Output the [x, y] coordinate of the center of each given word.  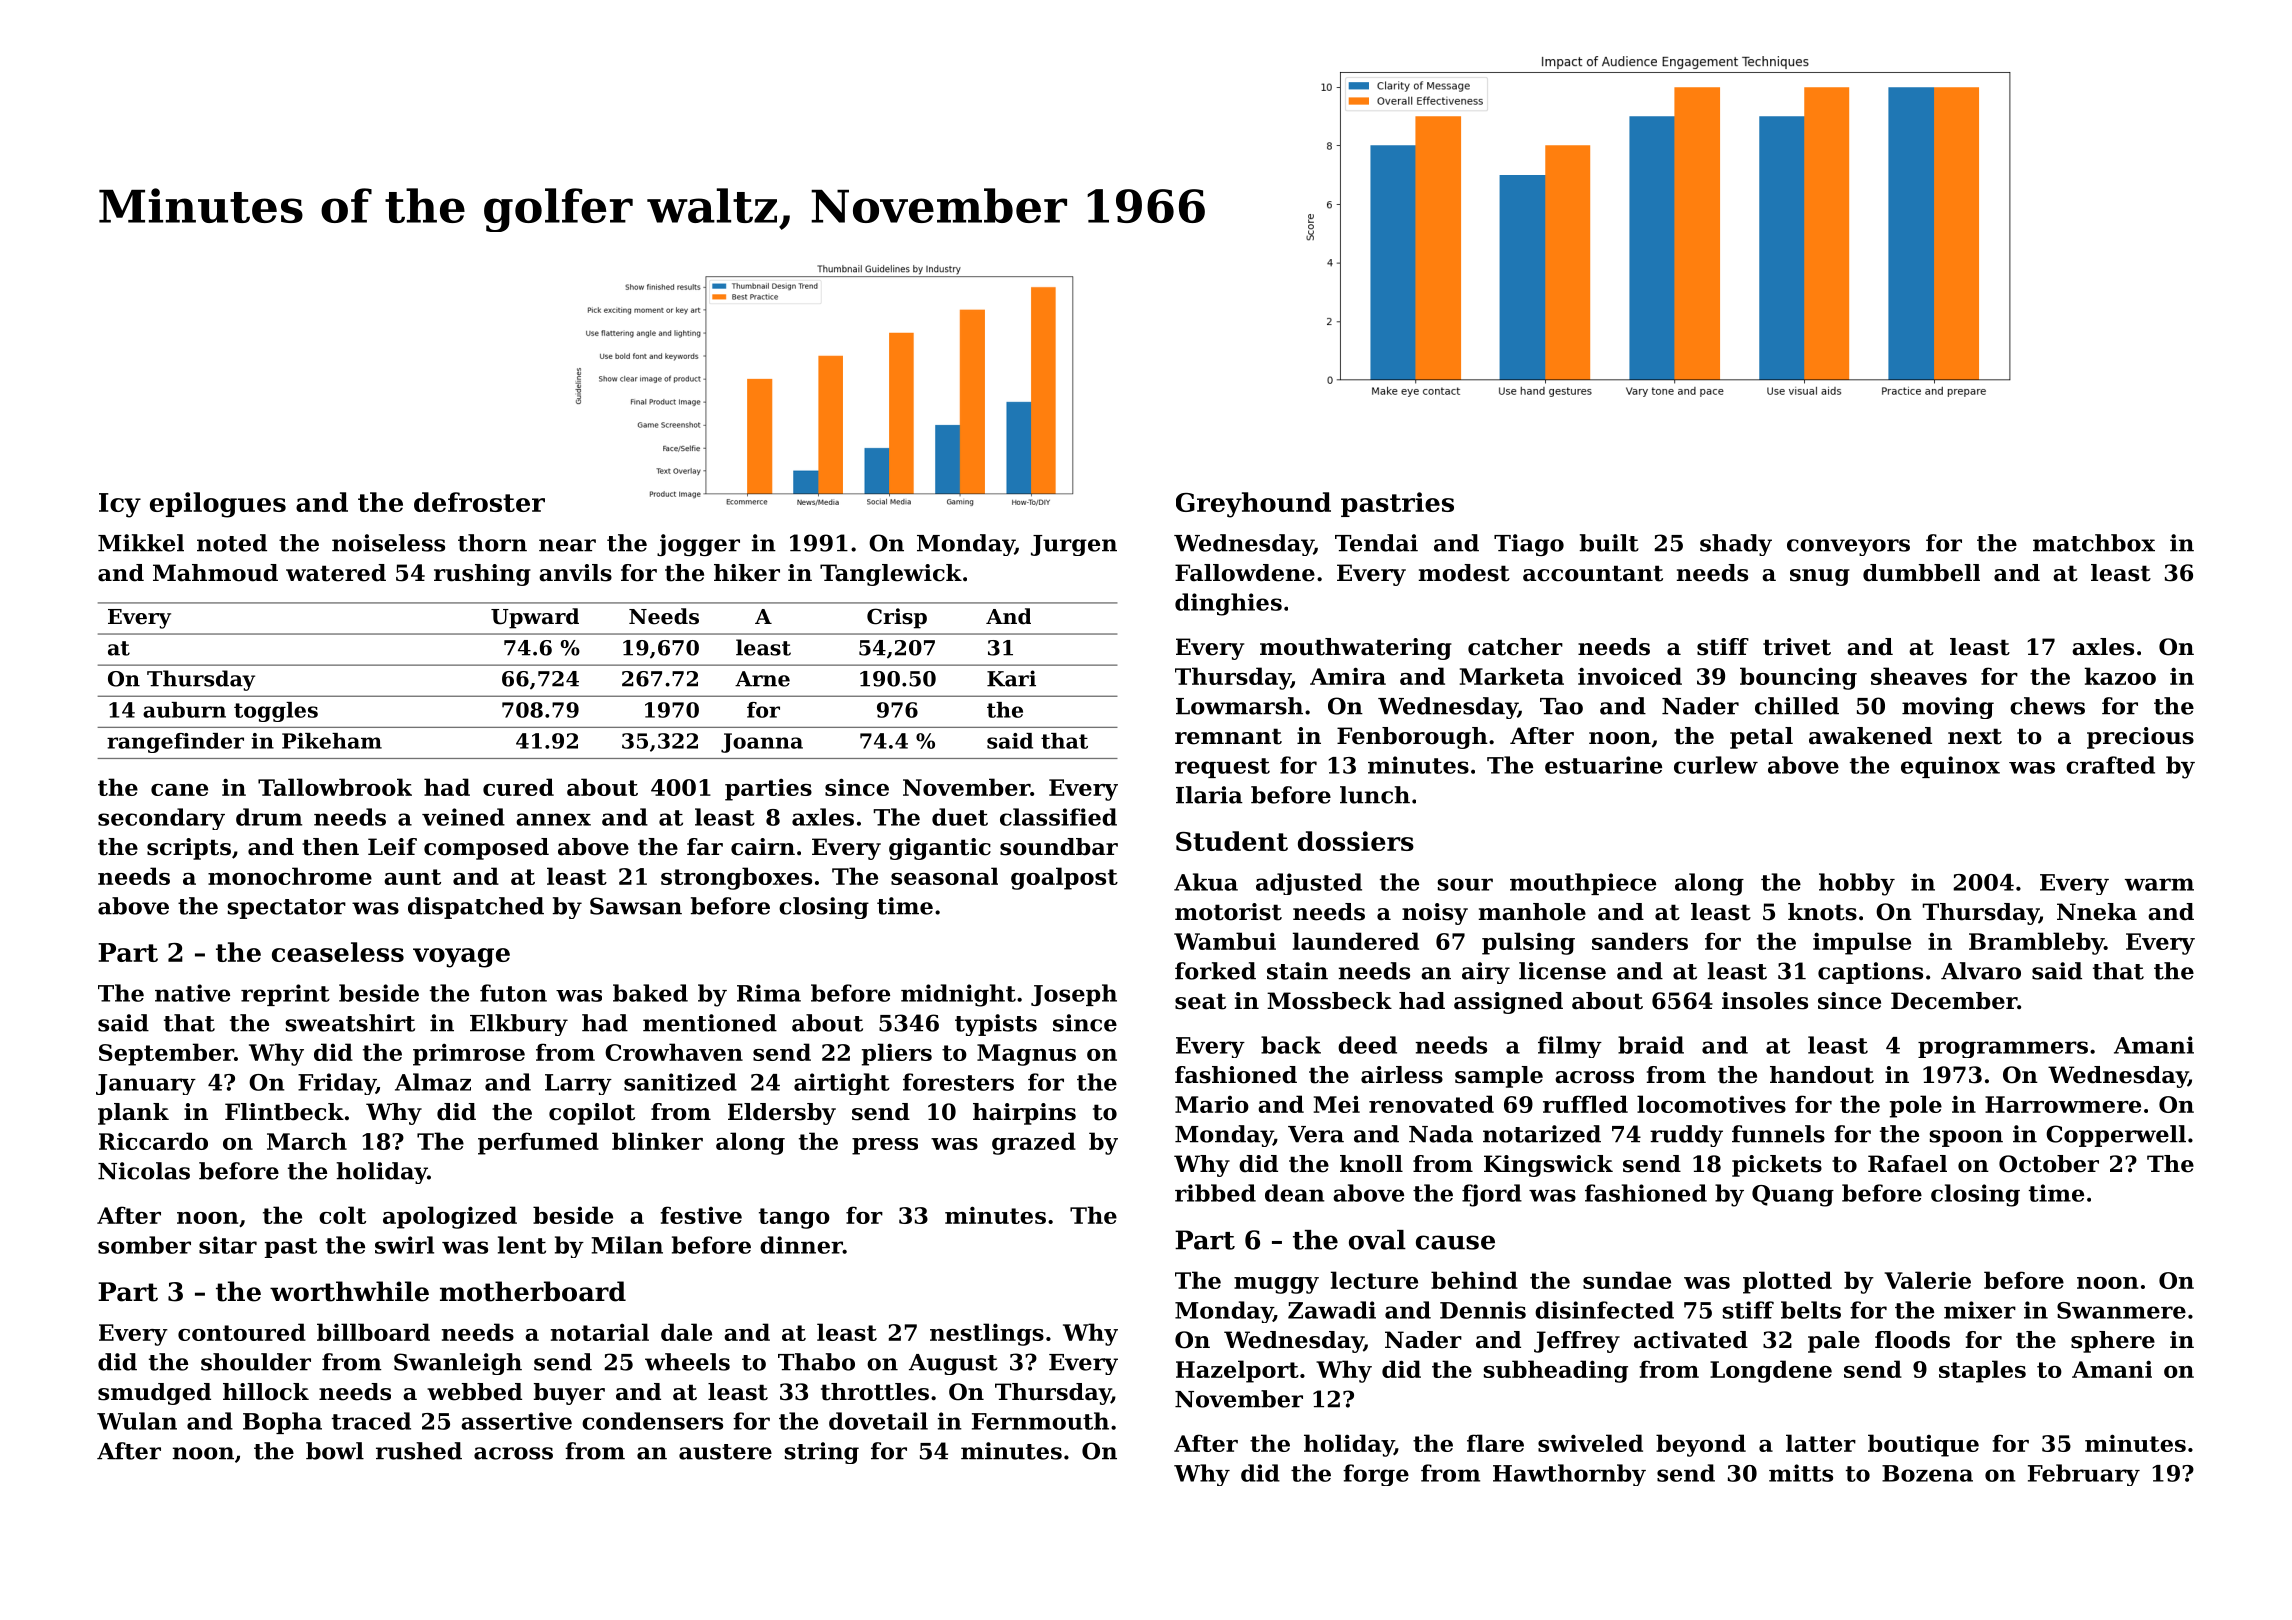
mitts [1801, 1473]
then [330, 847]
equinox [1950, 767]
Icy [120, 505]
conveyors [1848, 547]
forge [1376, 1475]
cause [1455, 1242]
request [1222, 768]
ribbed [1215, 1193]
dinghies [1228, 604]
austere [725, 1452]
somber [144, 1245]
